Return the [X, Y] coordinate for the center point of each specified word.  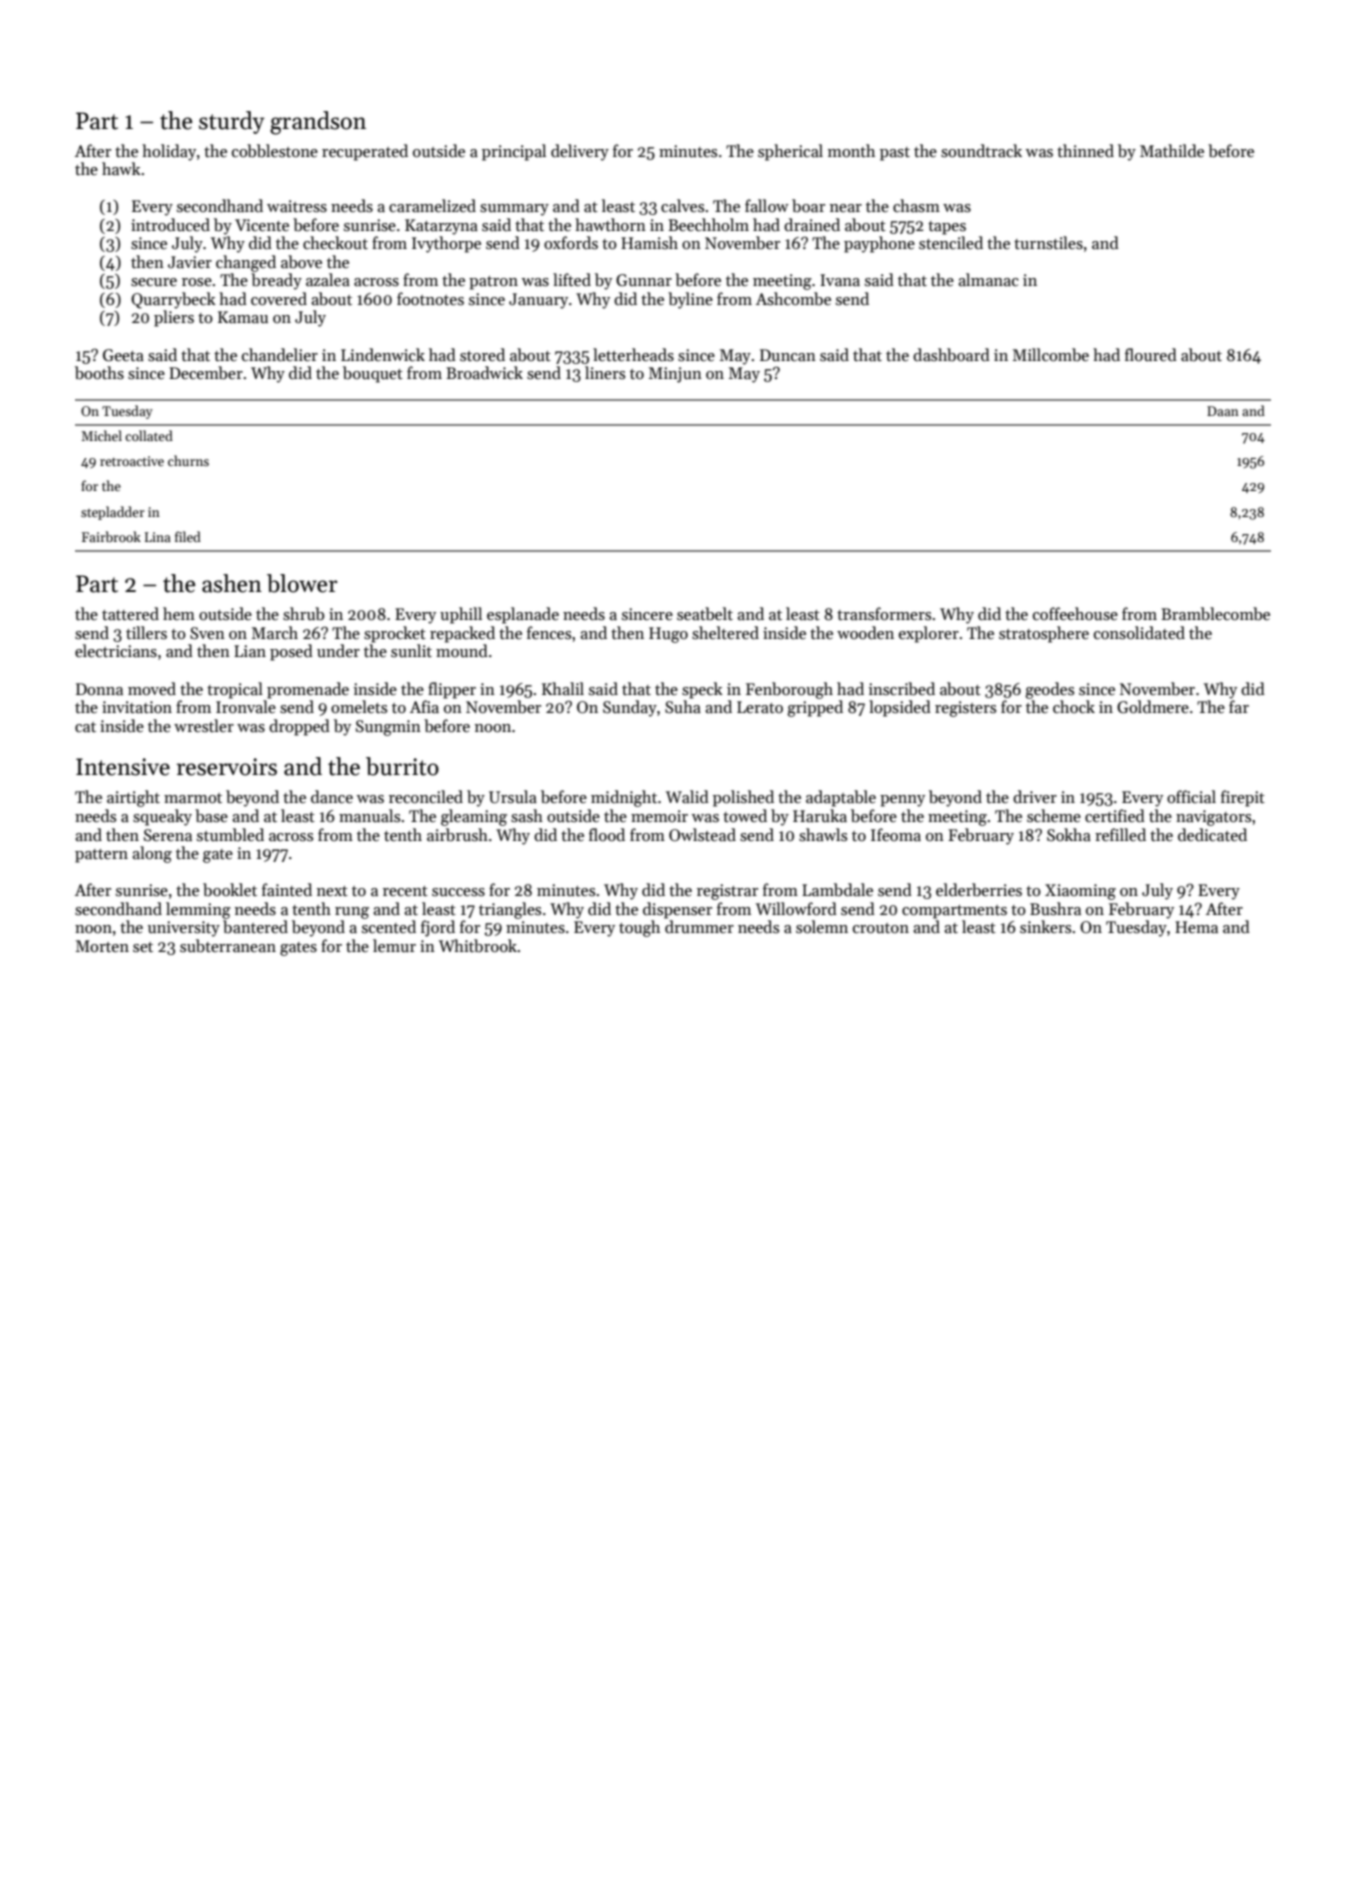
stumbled [230, 834]
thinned [1085, 150]
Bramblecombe [1215, 614]
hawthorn [610, 224]
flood [607, 834]
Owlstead [702, 835]
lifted [572, 279]
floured [1151, 354]
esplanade [523, 615]
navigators [1213, 818]
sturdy [232, 122]
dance [332, 796]
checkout [335, 242]
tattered [130, 613]
